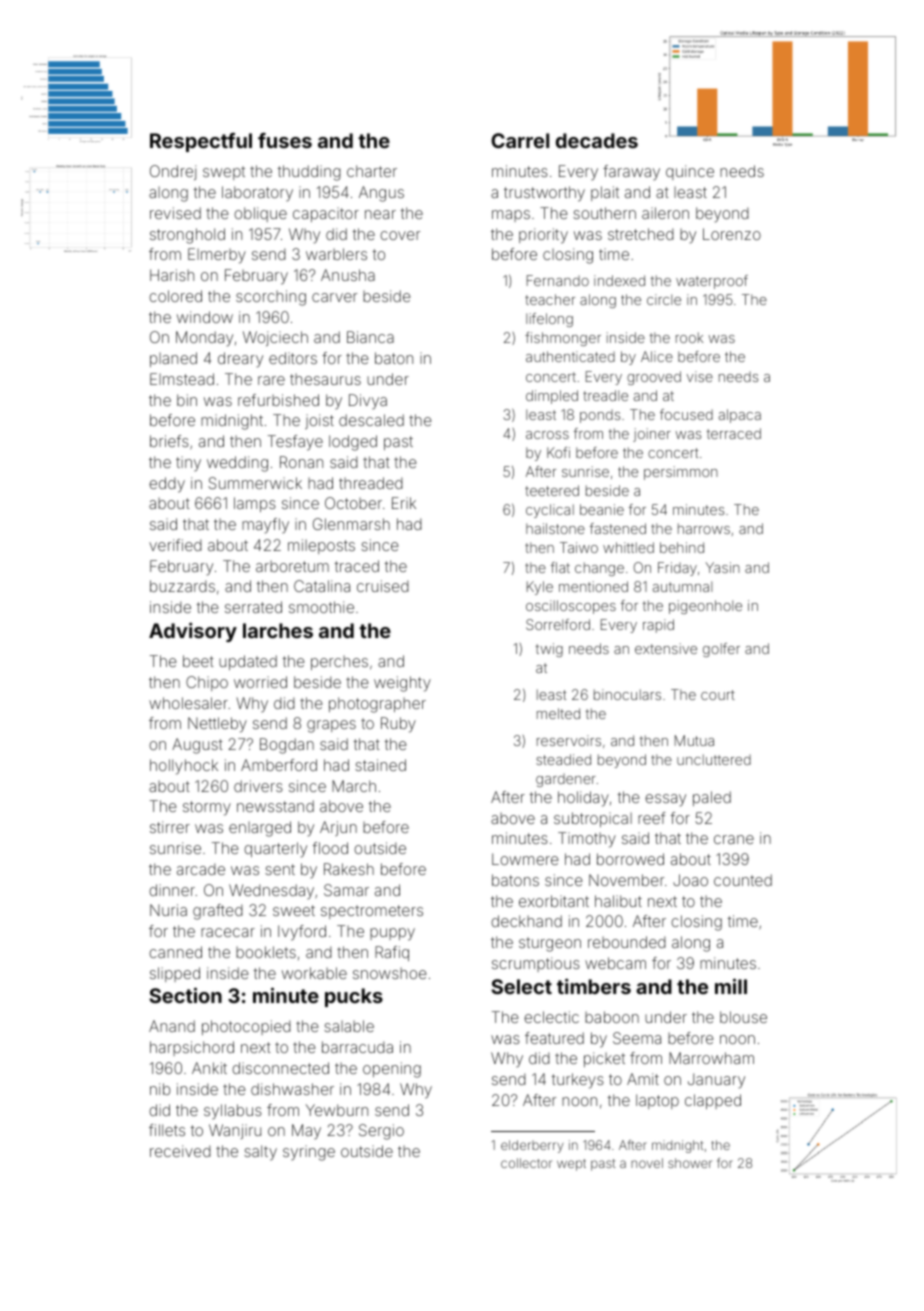  I want to click on cover, so click(400, 235).
